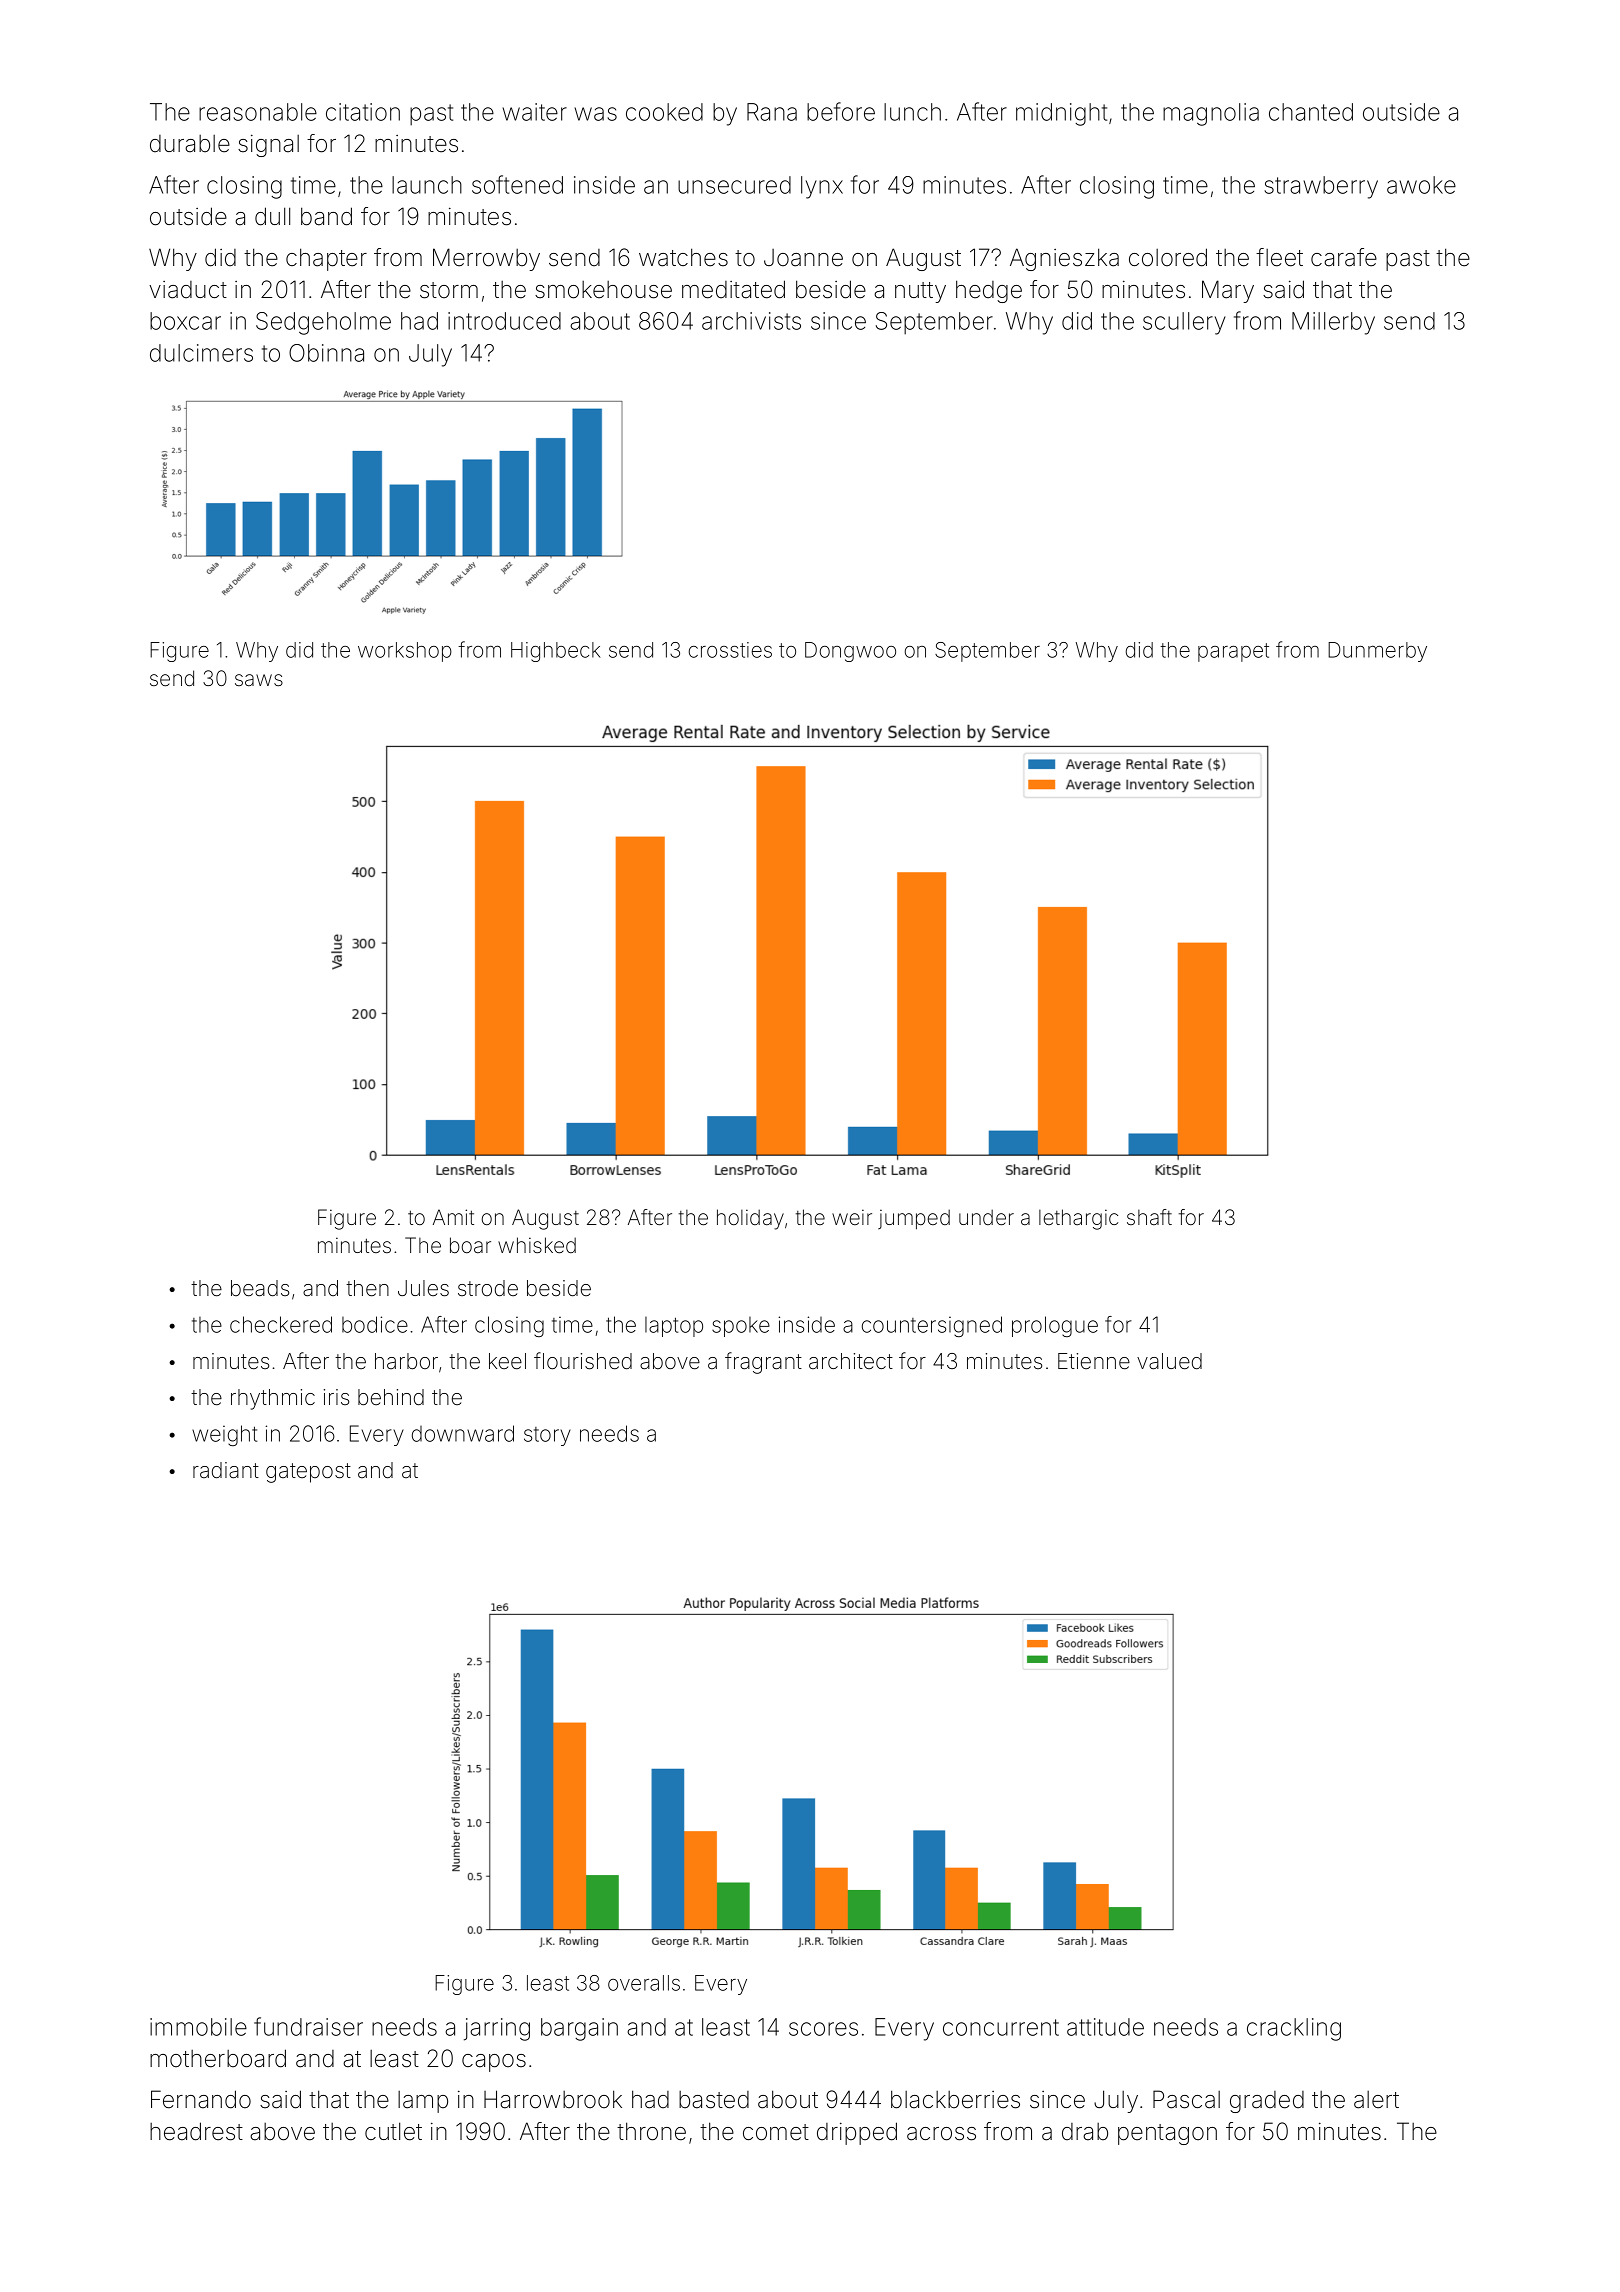  Describe the element at coordinates (449, 290) in the screenshot. I see `storm` at that location.
